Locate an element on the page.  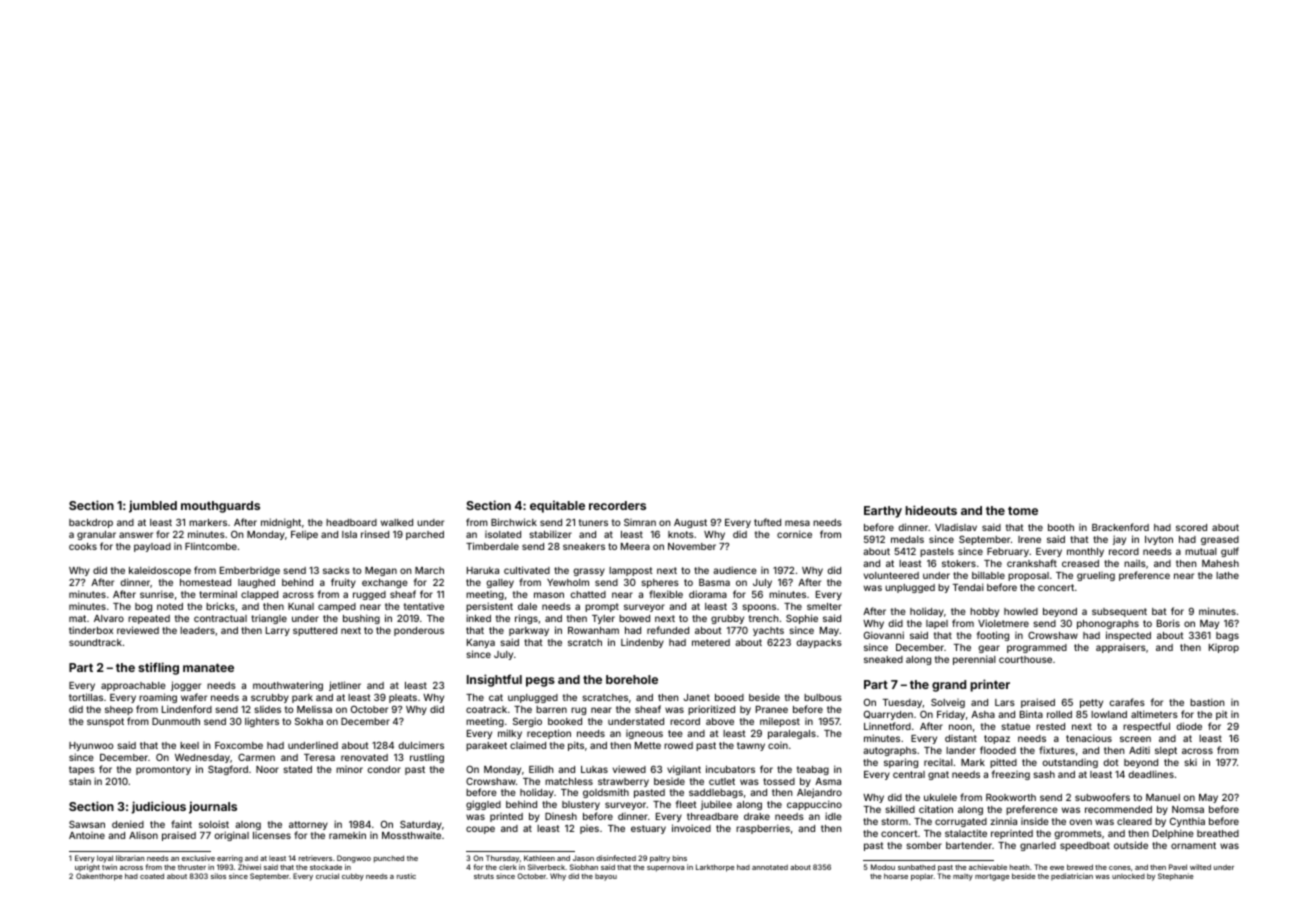
Stagford is located at coordinates (228, 770).
